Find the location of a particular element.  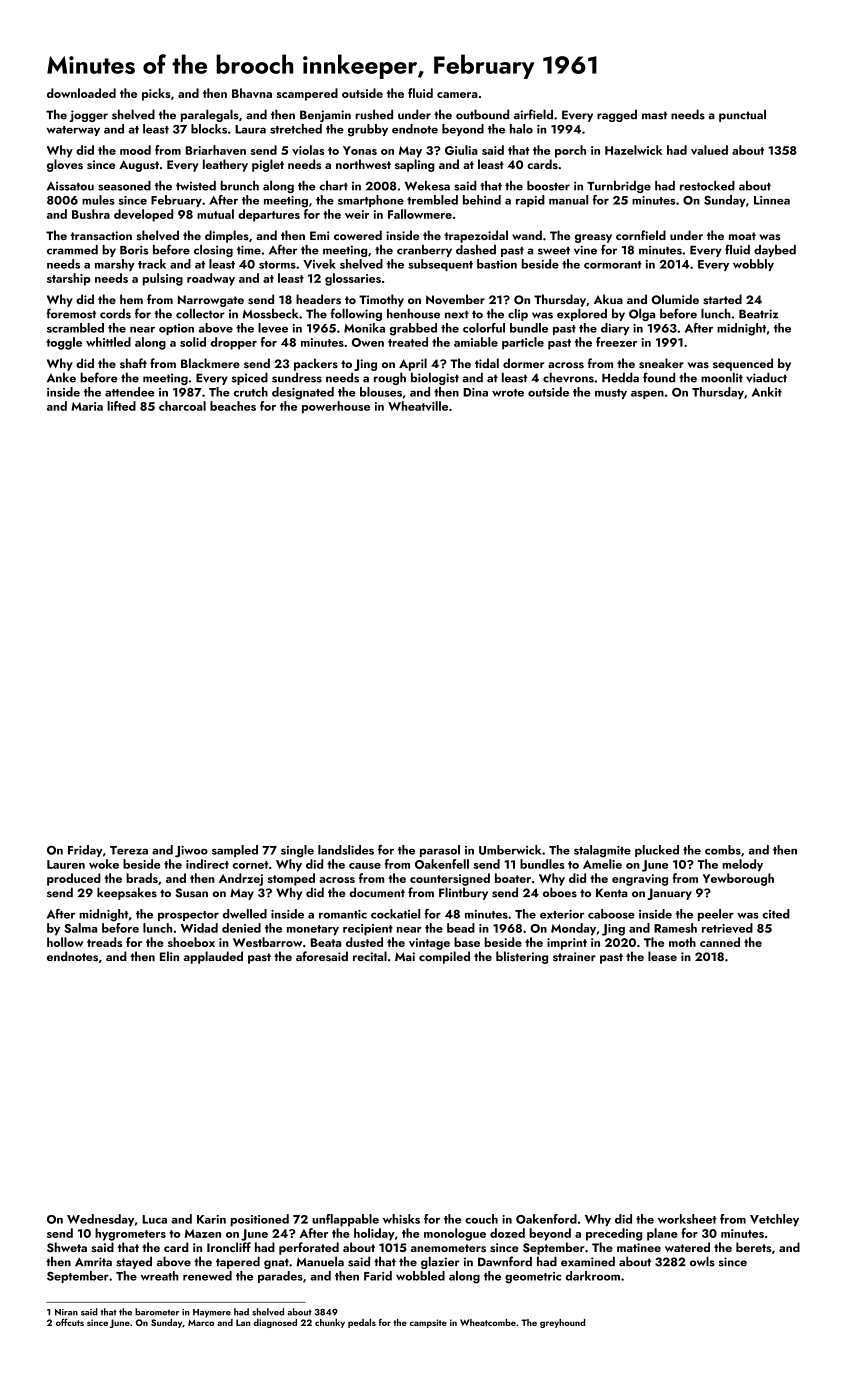

engraving is located at coordinates (640, 880).
